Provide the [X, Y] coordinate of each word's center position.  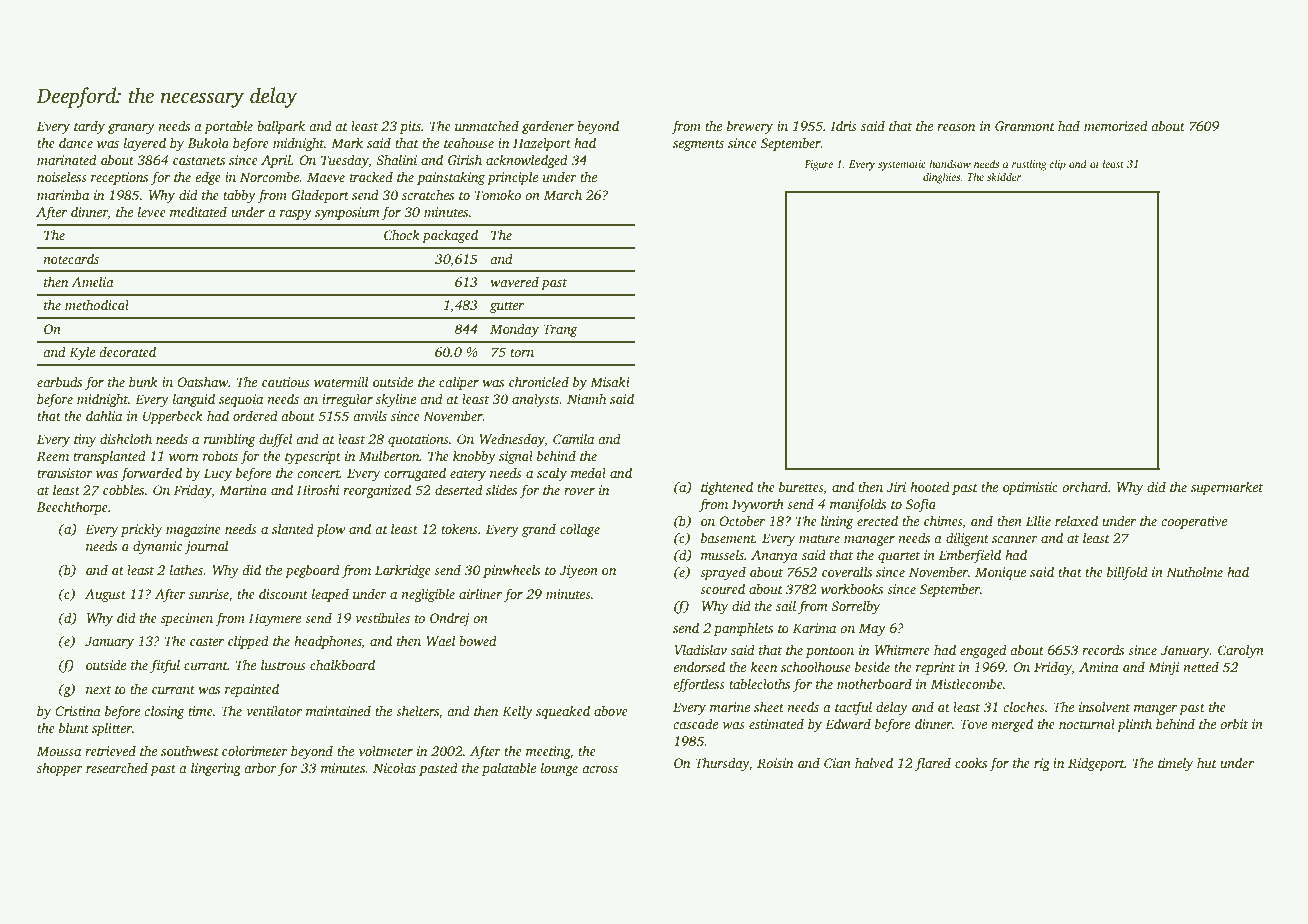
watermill [341, 381]
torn [522, 353]
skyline [396, 400]
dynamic [157, 547]
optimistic [1030, 488]
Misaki [610, 381]
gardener [548, 127]
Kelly [517, 712]
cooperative [1194, 522]
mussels [722, 554]
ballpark [281, 127]
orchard [1085, 486]
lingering [216, 769]
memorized [1116, 125]
